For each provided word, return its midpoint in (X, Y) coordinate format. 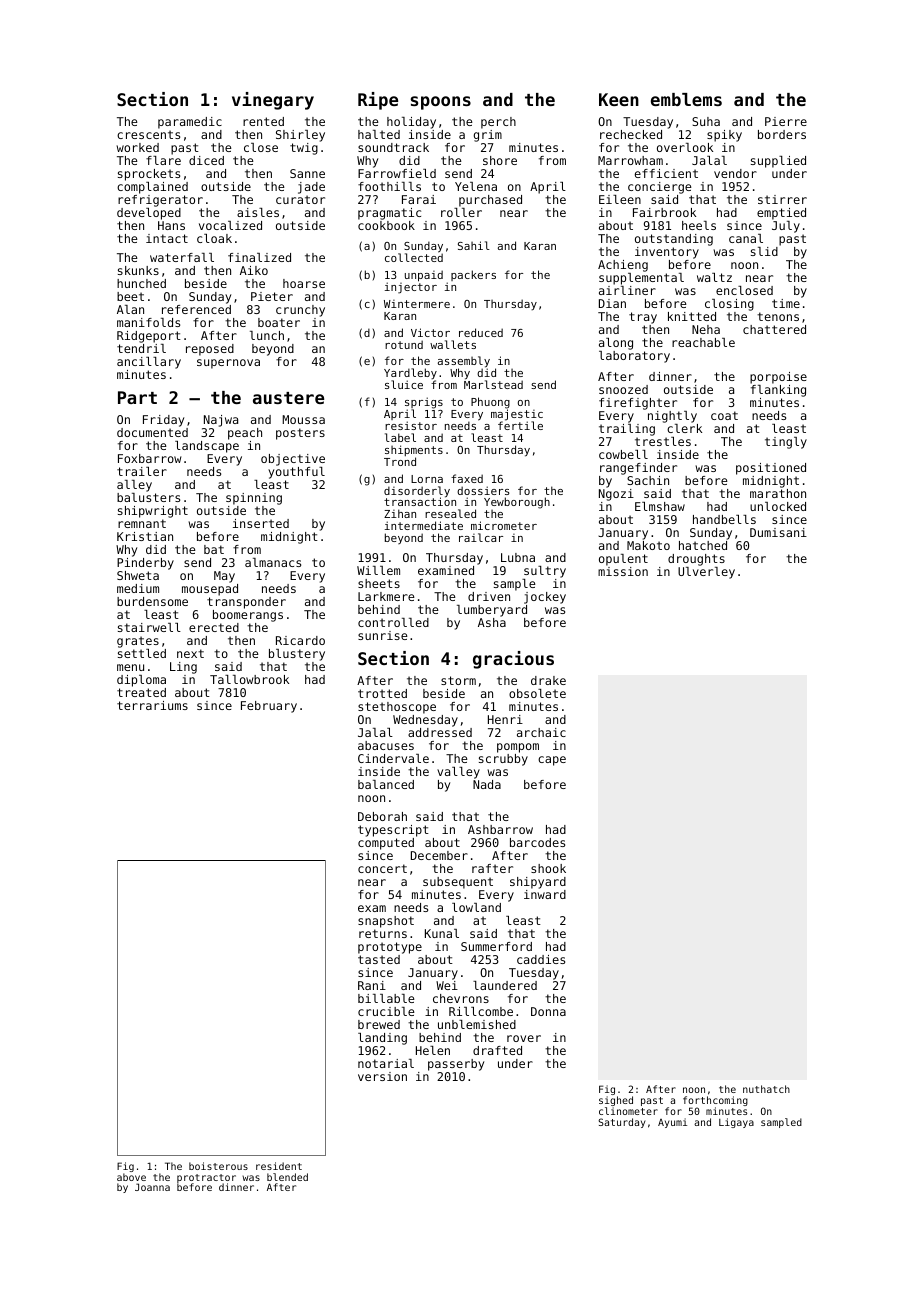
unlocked (778, 506)
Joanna (152, 1187)
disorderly (417, 492)
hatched (703, 545)
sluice (404, 384)
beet (130, 296)
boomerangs (248, 616)
